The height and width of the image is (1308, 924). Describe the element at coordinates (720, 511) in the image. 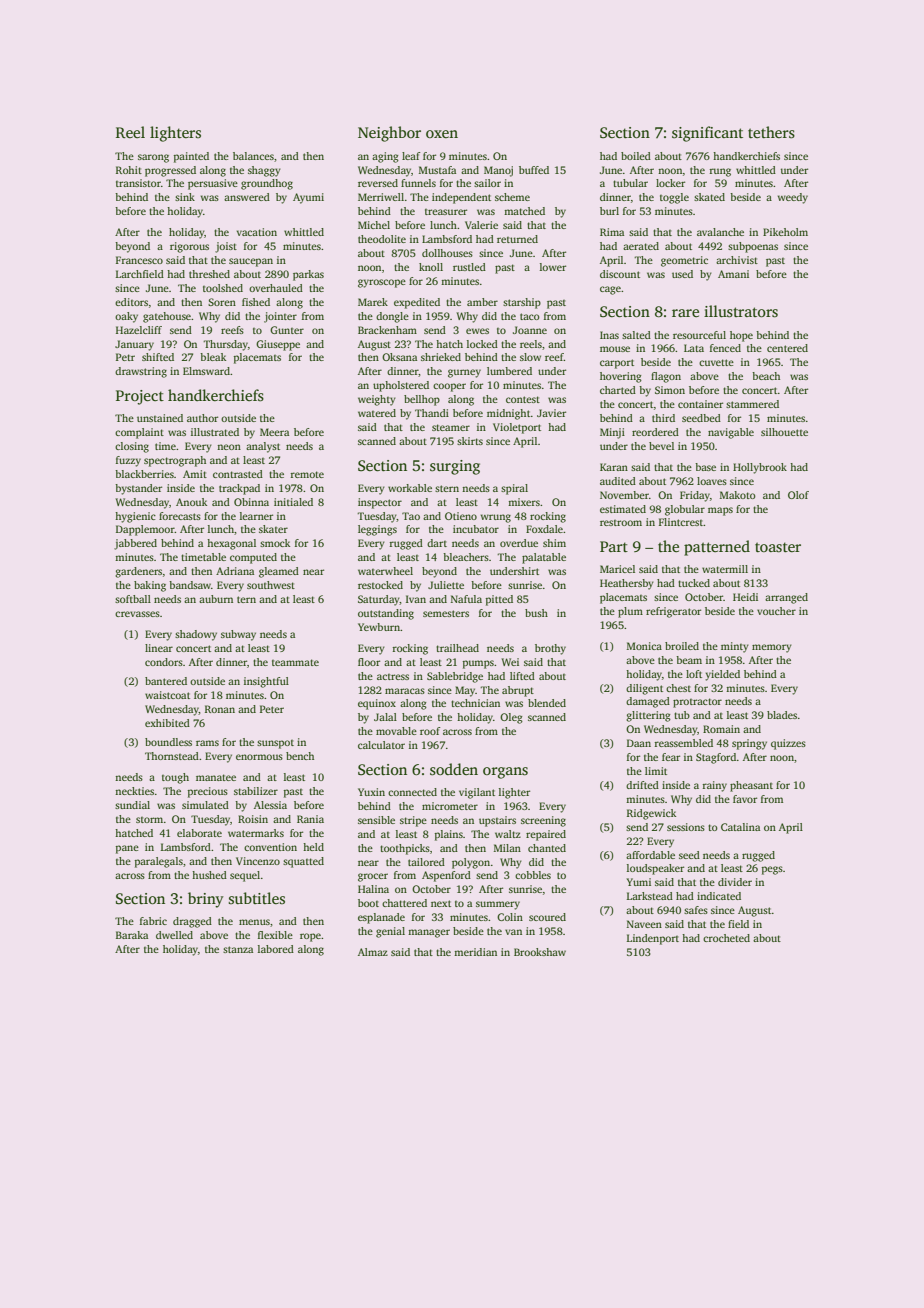

I see `maps` at that location.
